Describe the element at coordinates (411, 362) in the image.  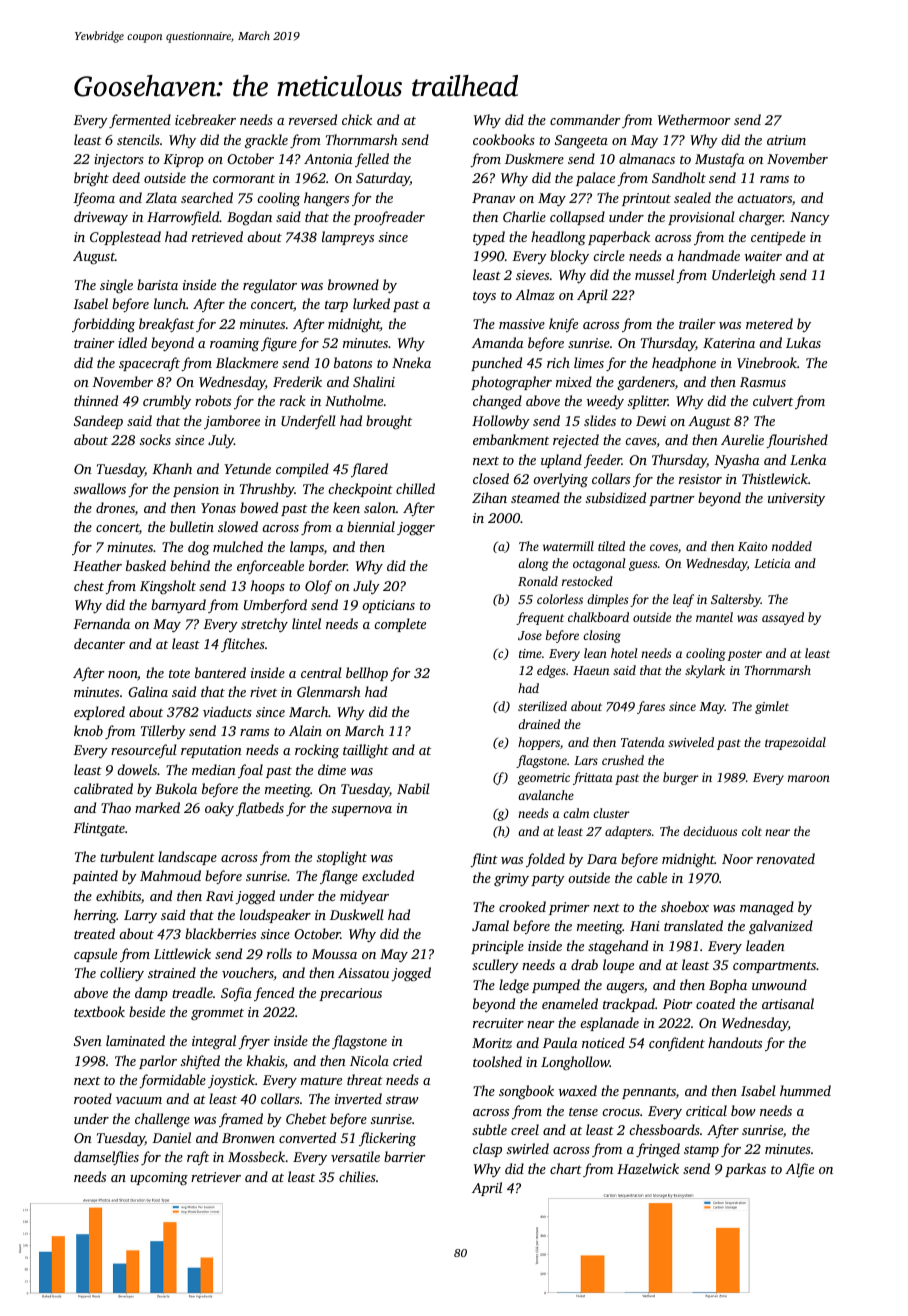
I see `Nneka` at that location.
